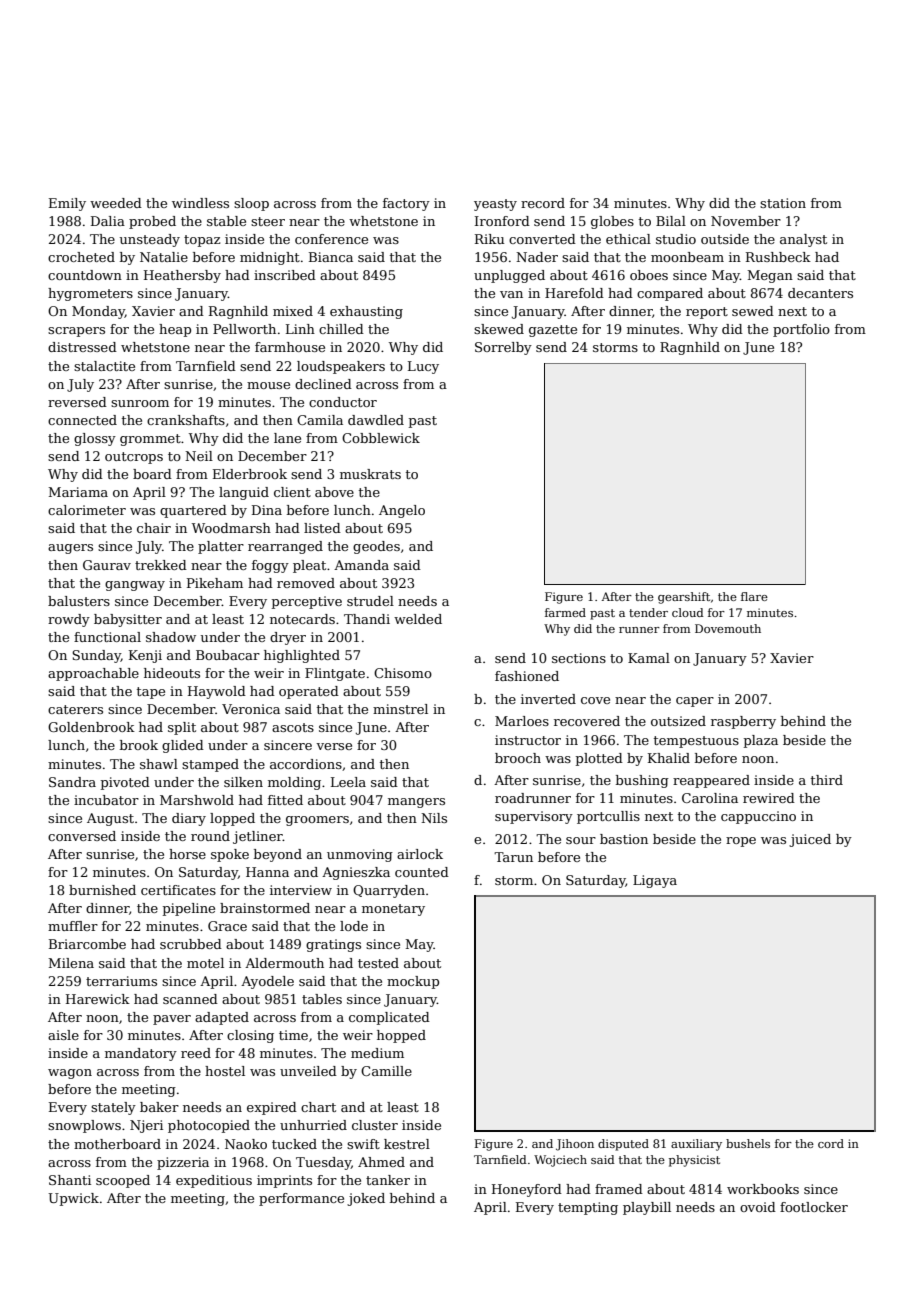 Image resolution: width=924 pixels, height=1308 pixels. What do you see at coordinates (754, 596) in the page?
I see `flare` at bounding box center [754, 596].
